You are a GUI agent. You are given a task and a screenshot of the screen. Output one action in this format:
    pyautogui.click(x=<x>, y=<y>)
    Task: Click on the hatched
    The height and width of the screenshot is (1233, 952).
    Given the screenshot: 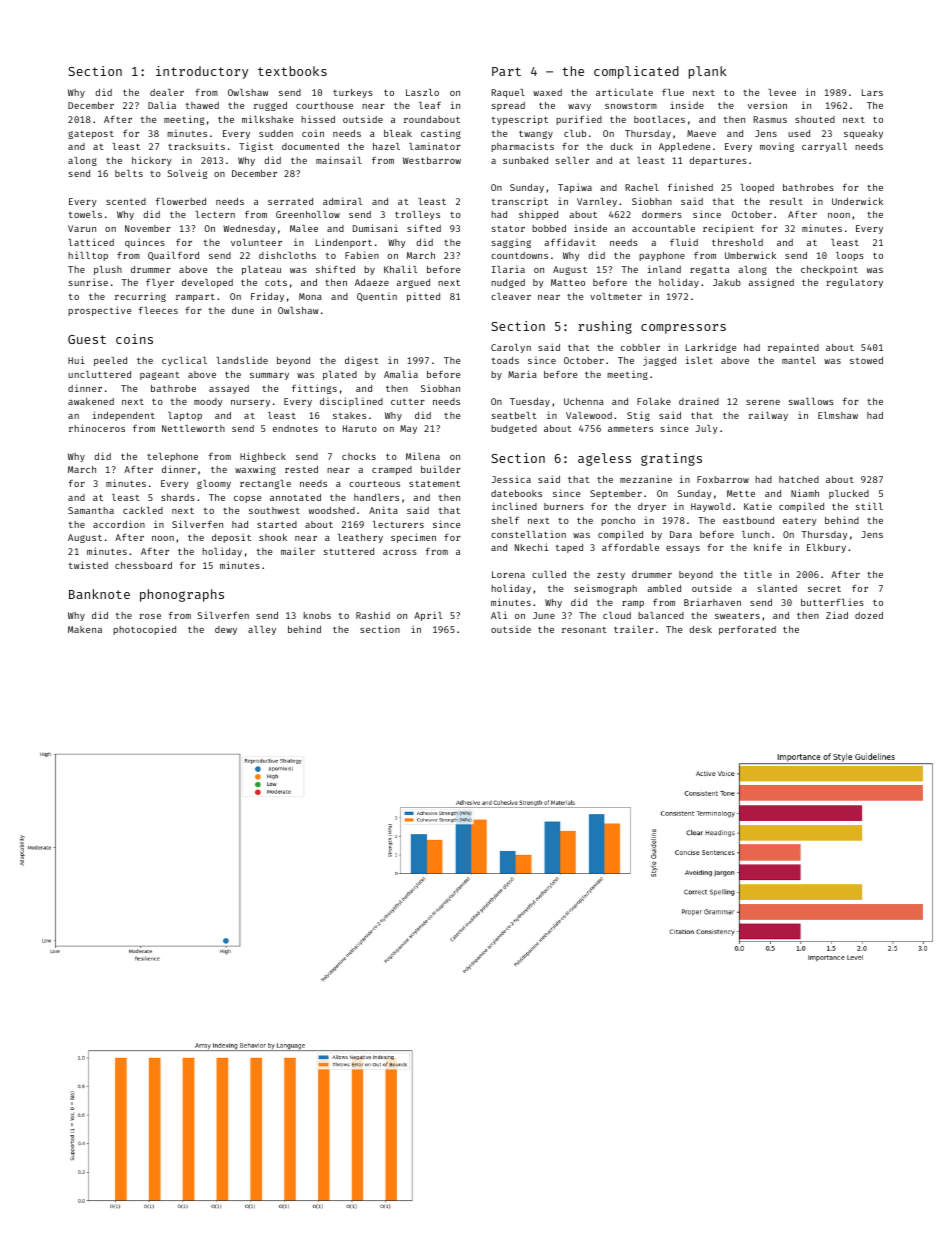 What is the action you would take?
    pyautogui.click(x=799, y=479)
